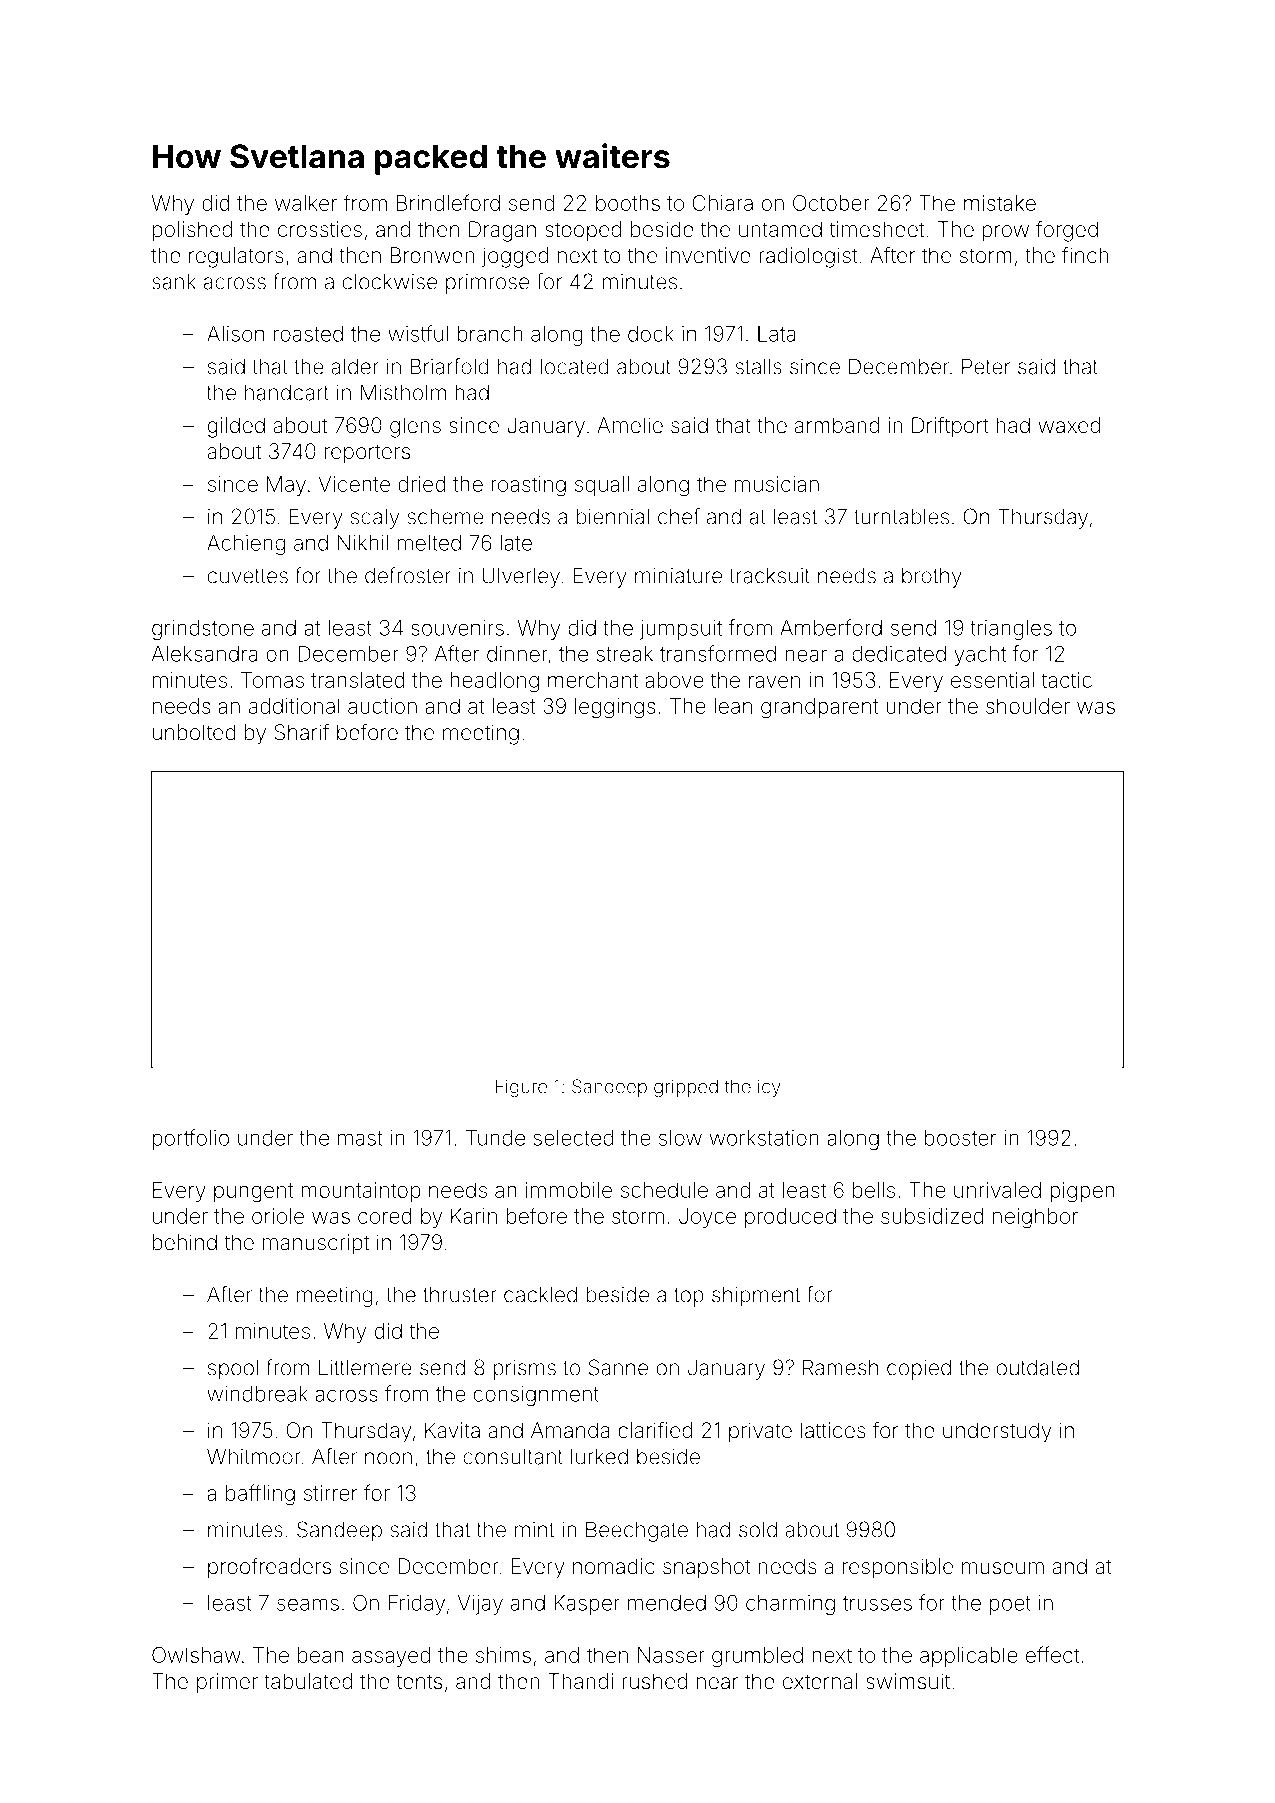 The image size is (1275, 1803). Describe the element at coordinates (194, 732) in the screenshot. I see `unbolted` at that location.
